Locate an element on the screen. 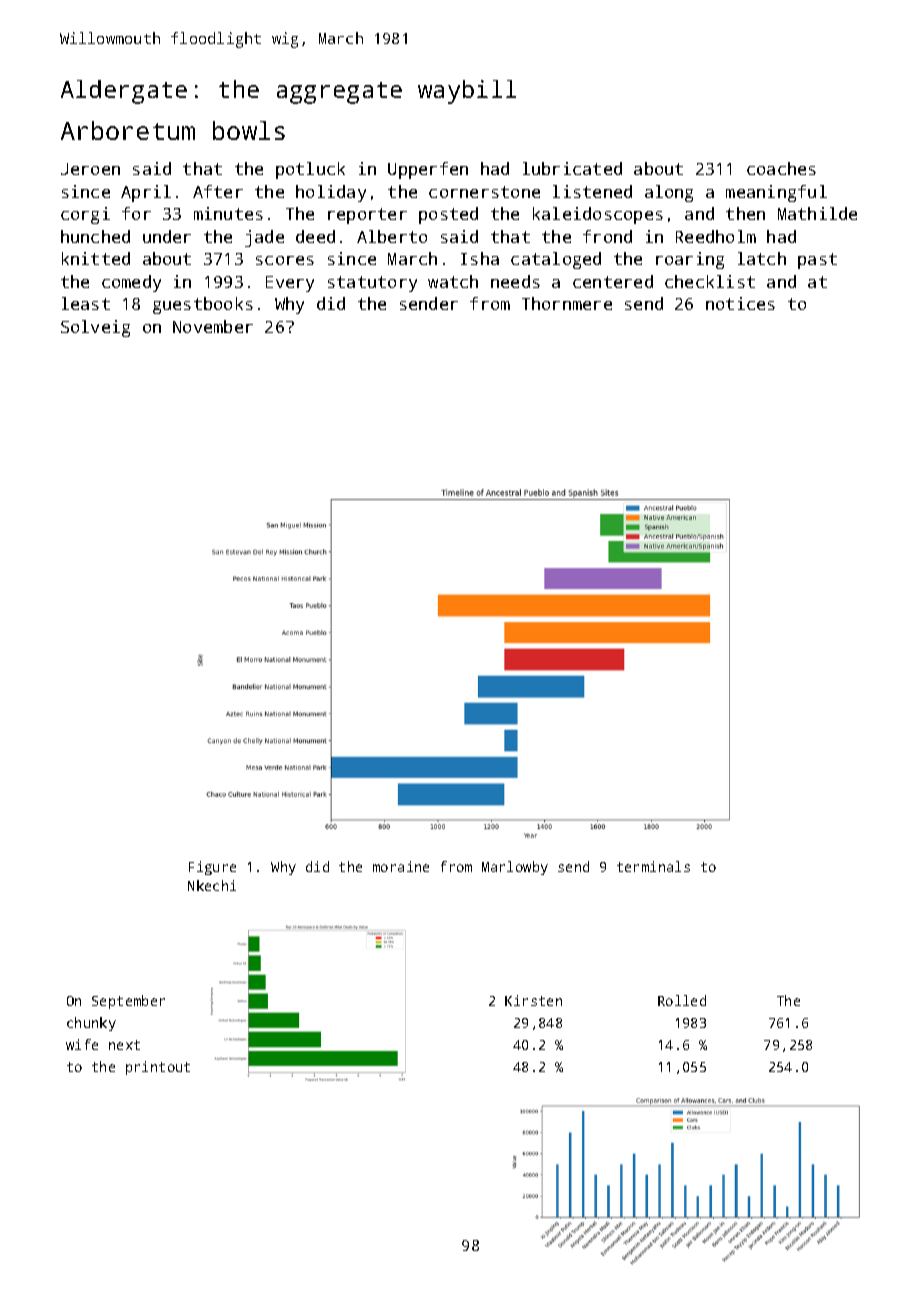  Marlowby is located at coordinates (515, 868).
